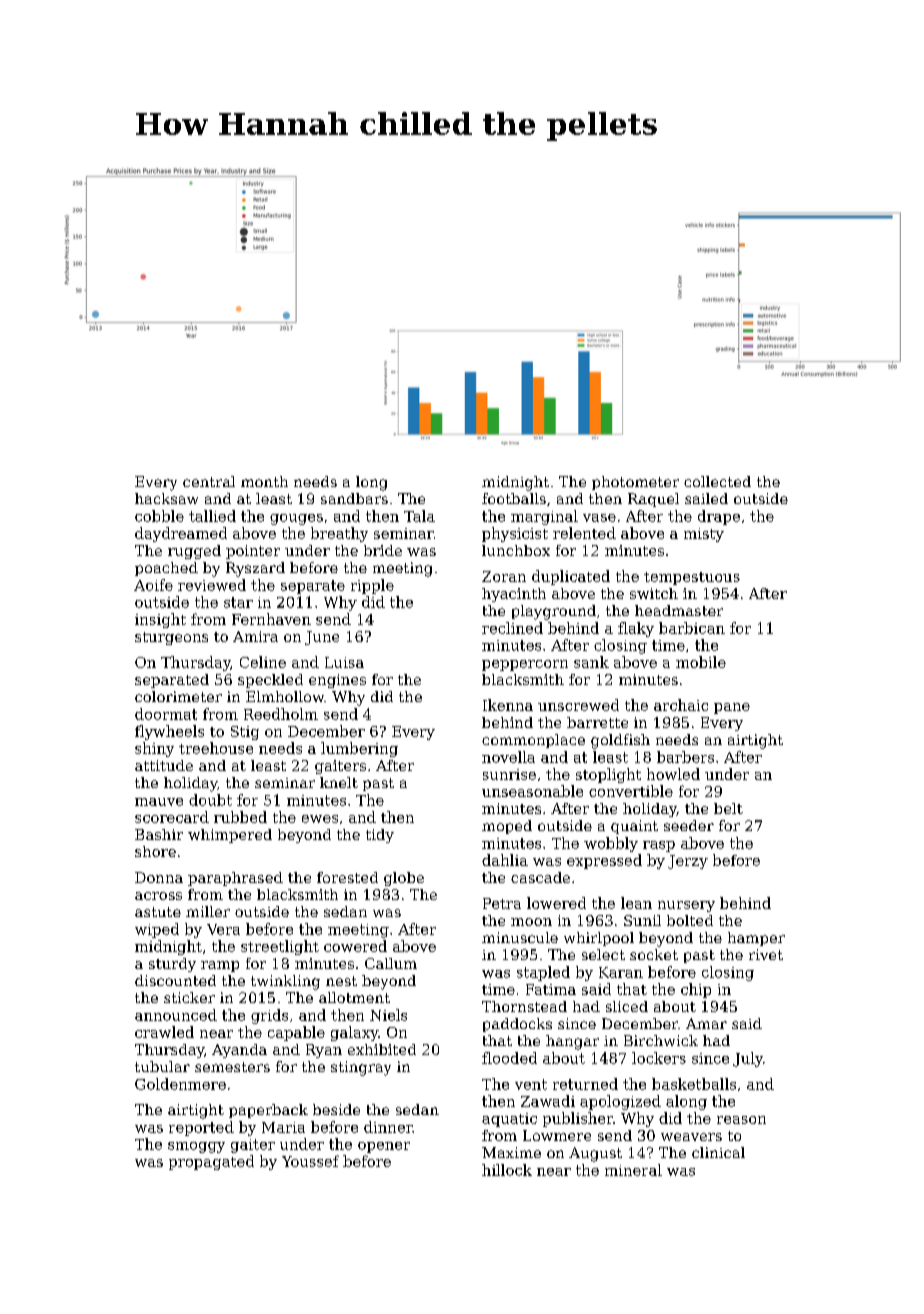 Image resolution: width=924 pixels, height=1314 pixels. Describe the element at coordinates (212, 585) in the page. I see `reviewed` at that location.
